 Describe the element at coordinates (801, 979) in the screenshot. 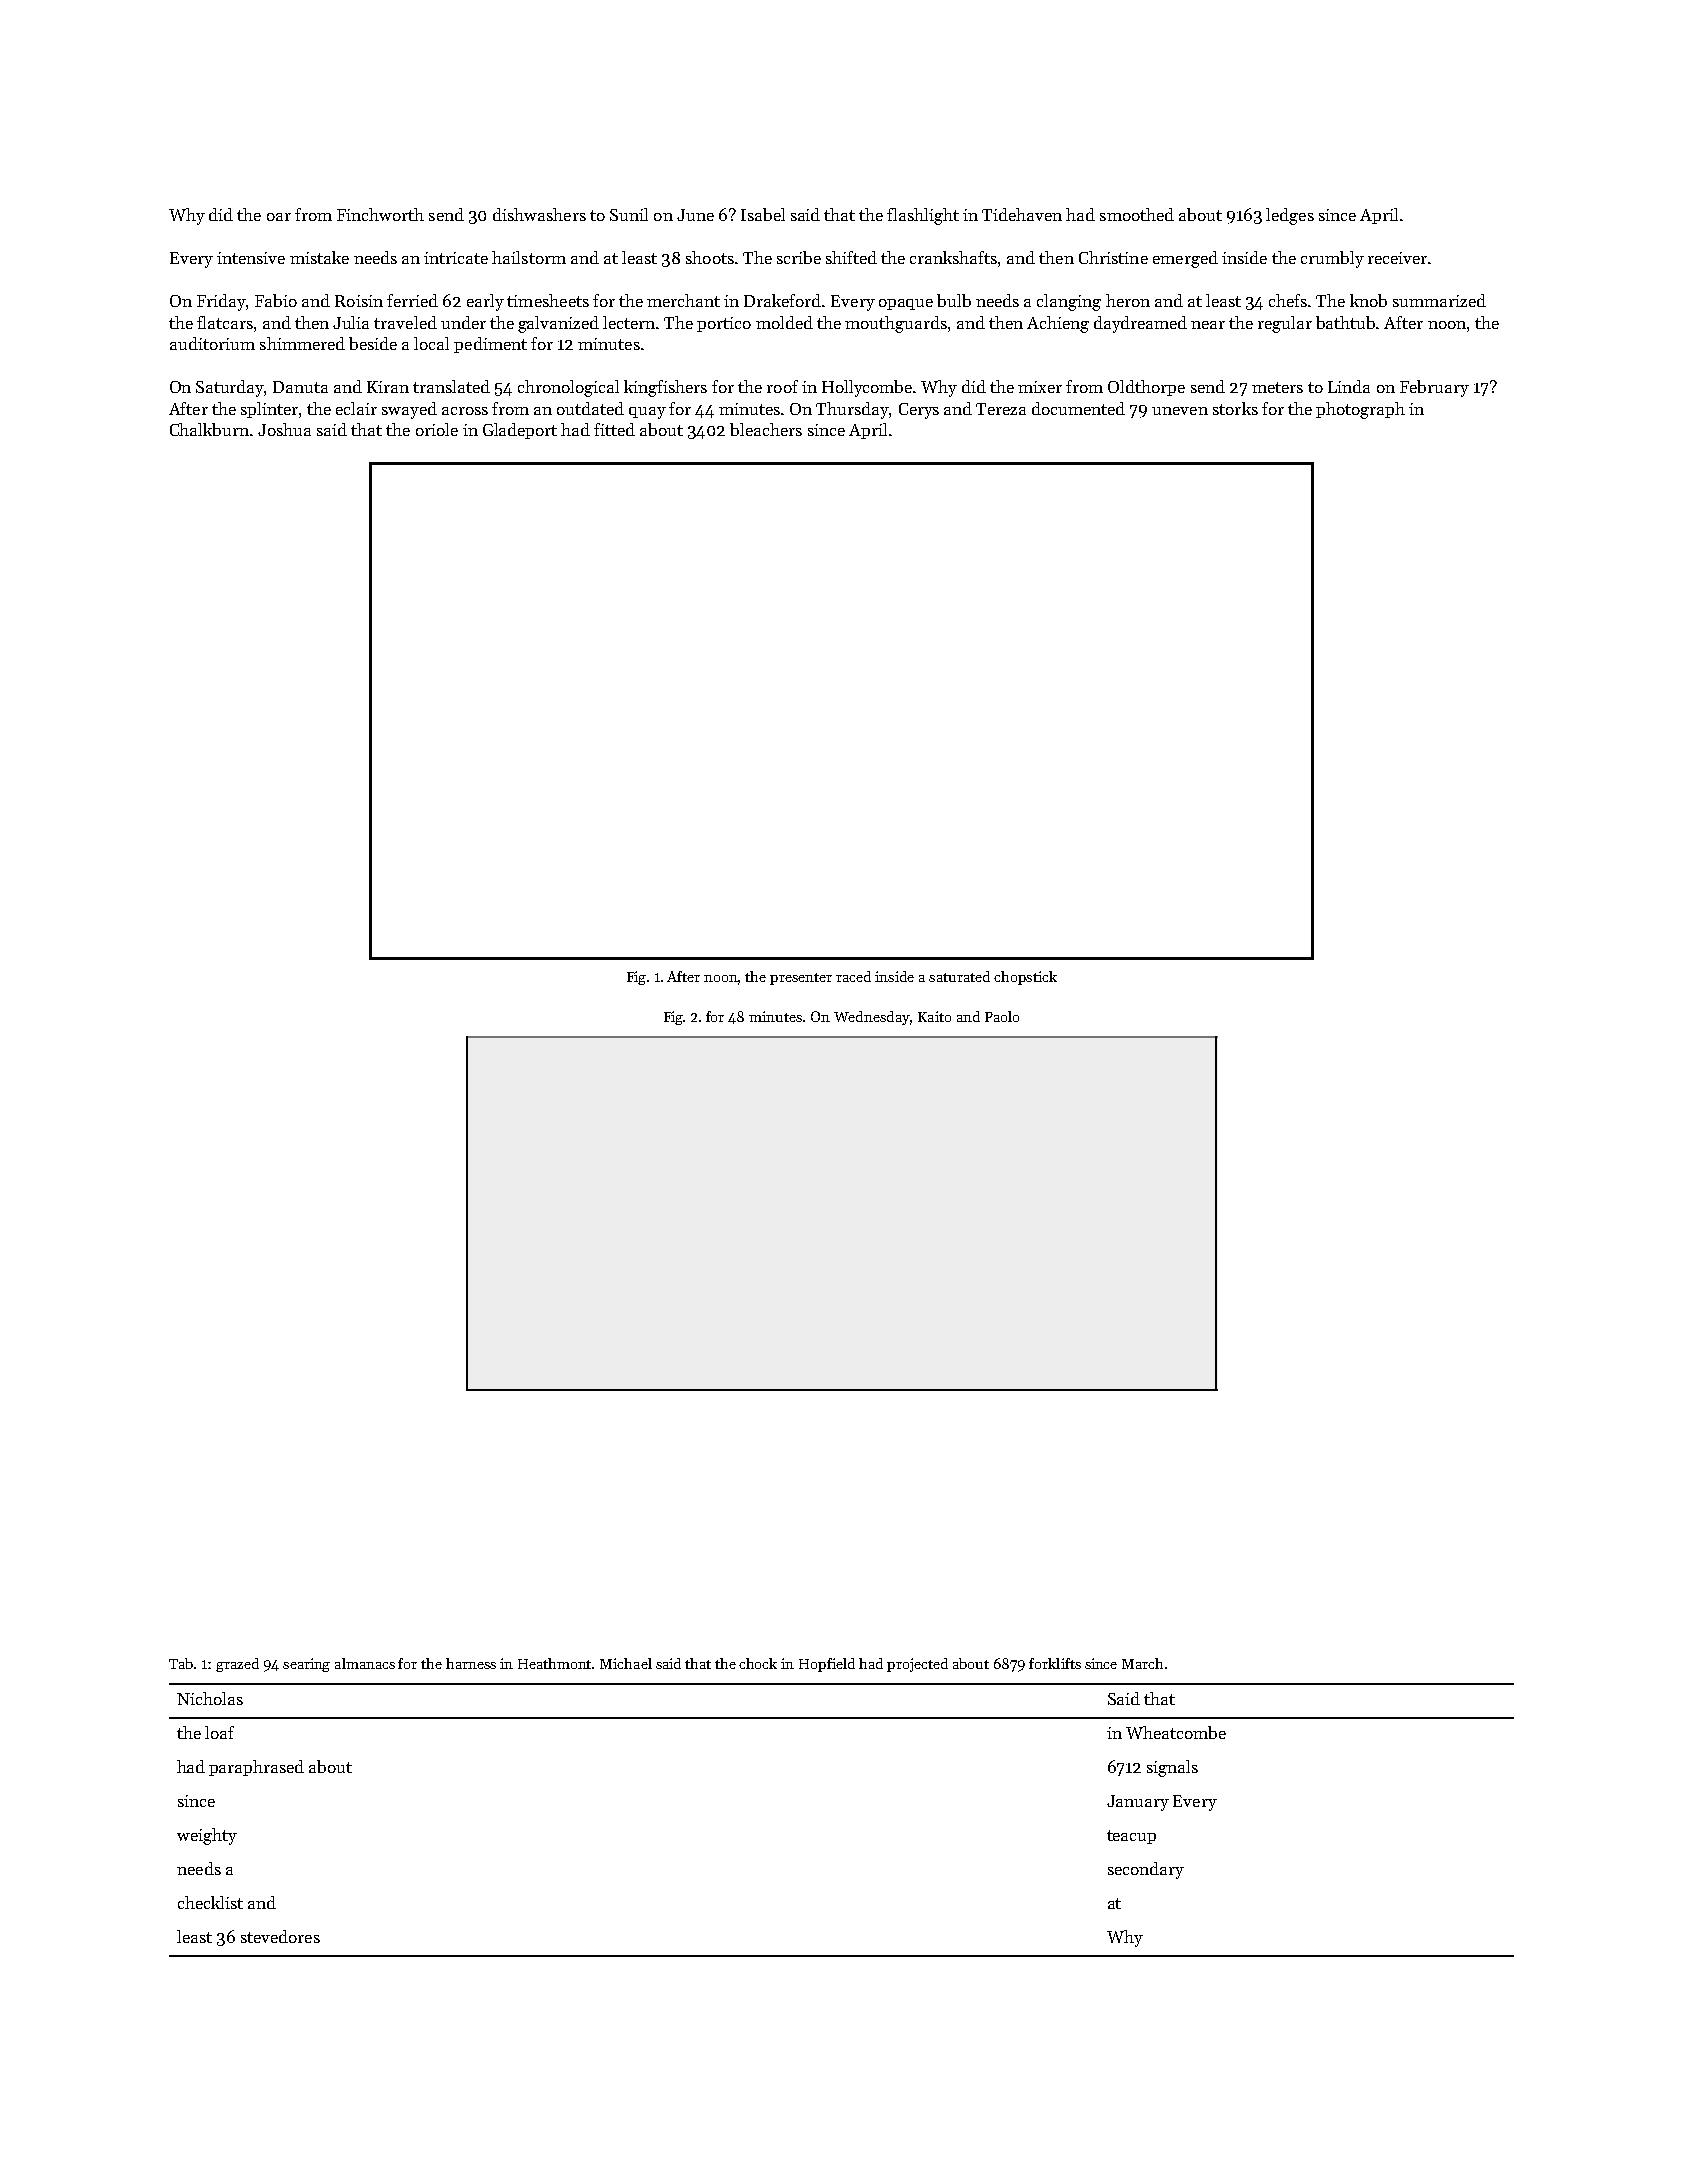

I see `presenter` at that location.
